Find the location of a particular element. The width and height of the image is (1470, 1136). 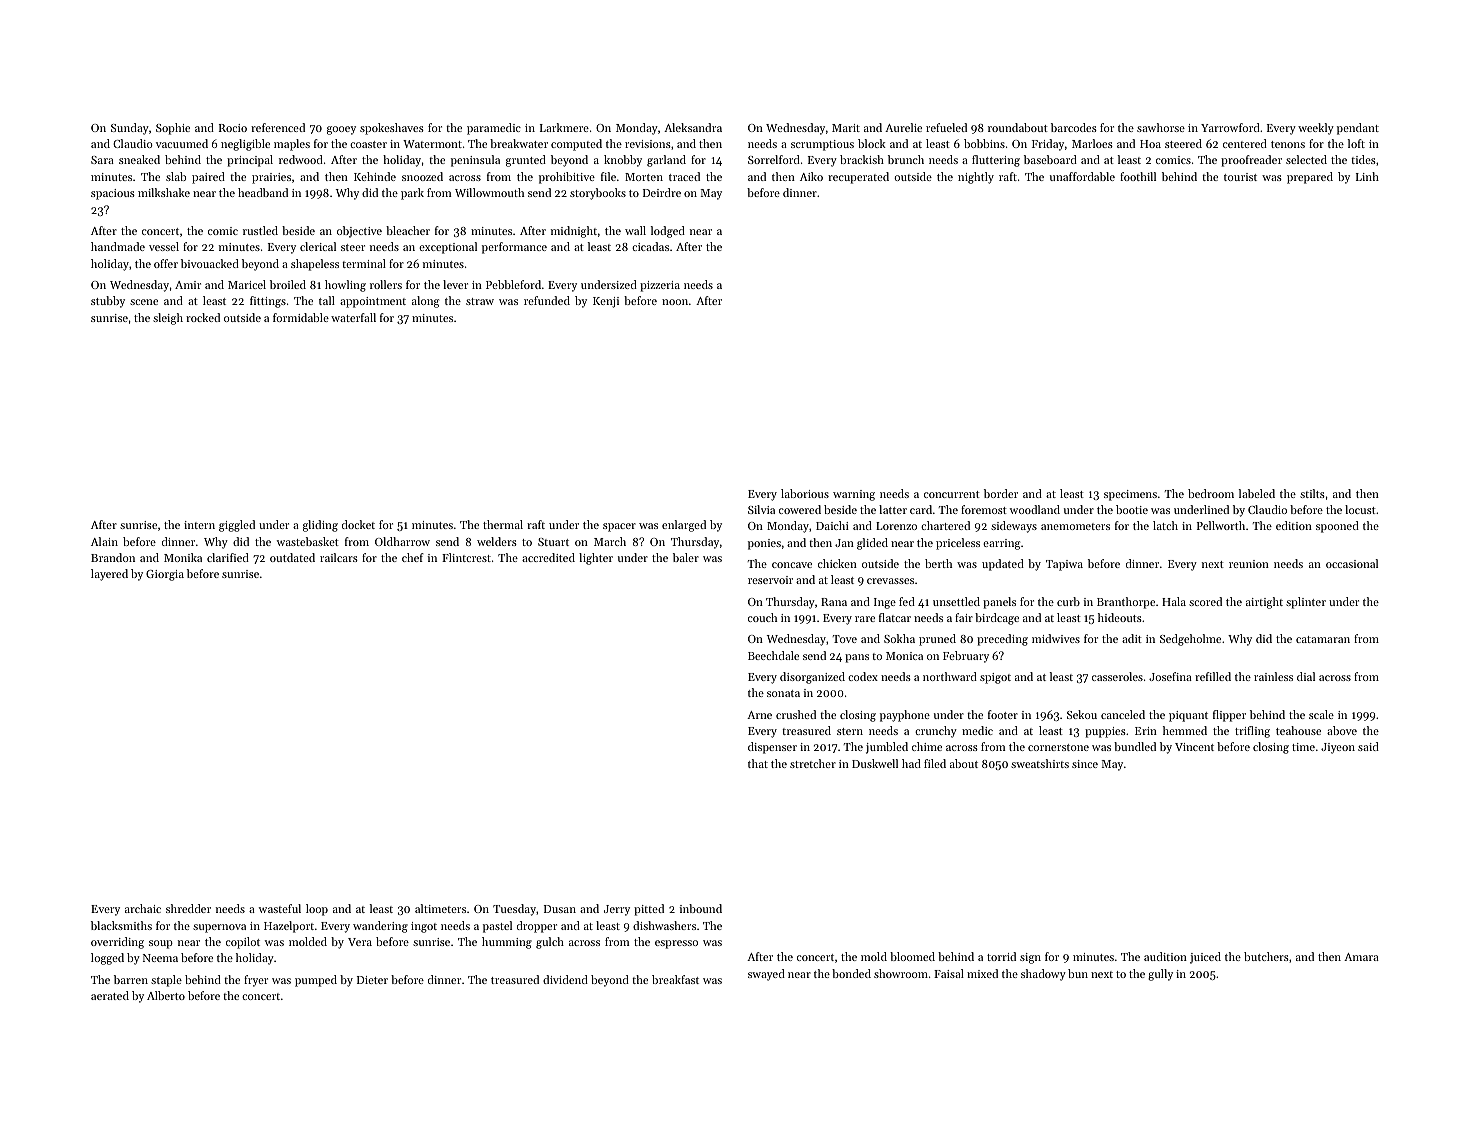

Marit is located at coordinates (846, 128).
